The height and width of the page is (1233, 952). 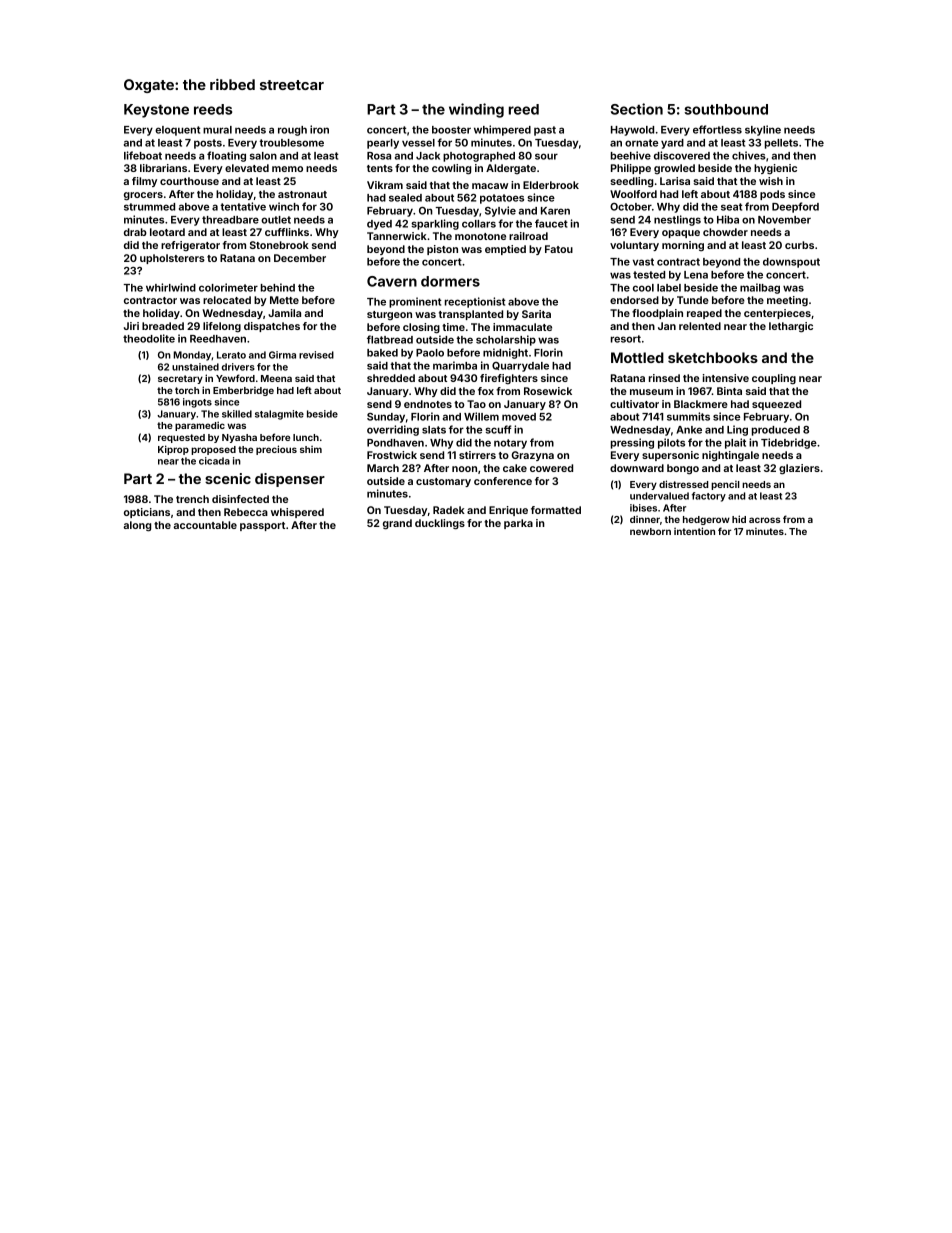 What do you see at coordinates (262, 526) in the page?
I see `passport` at bounding box center [262, 526].
